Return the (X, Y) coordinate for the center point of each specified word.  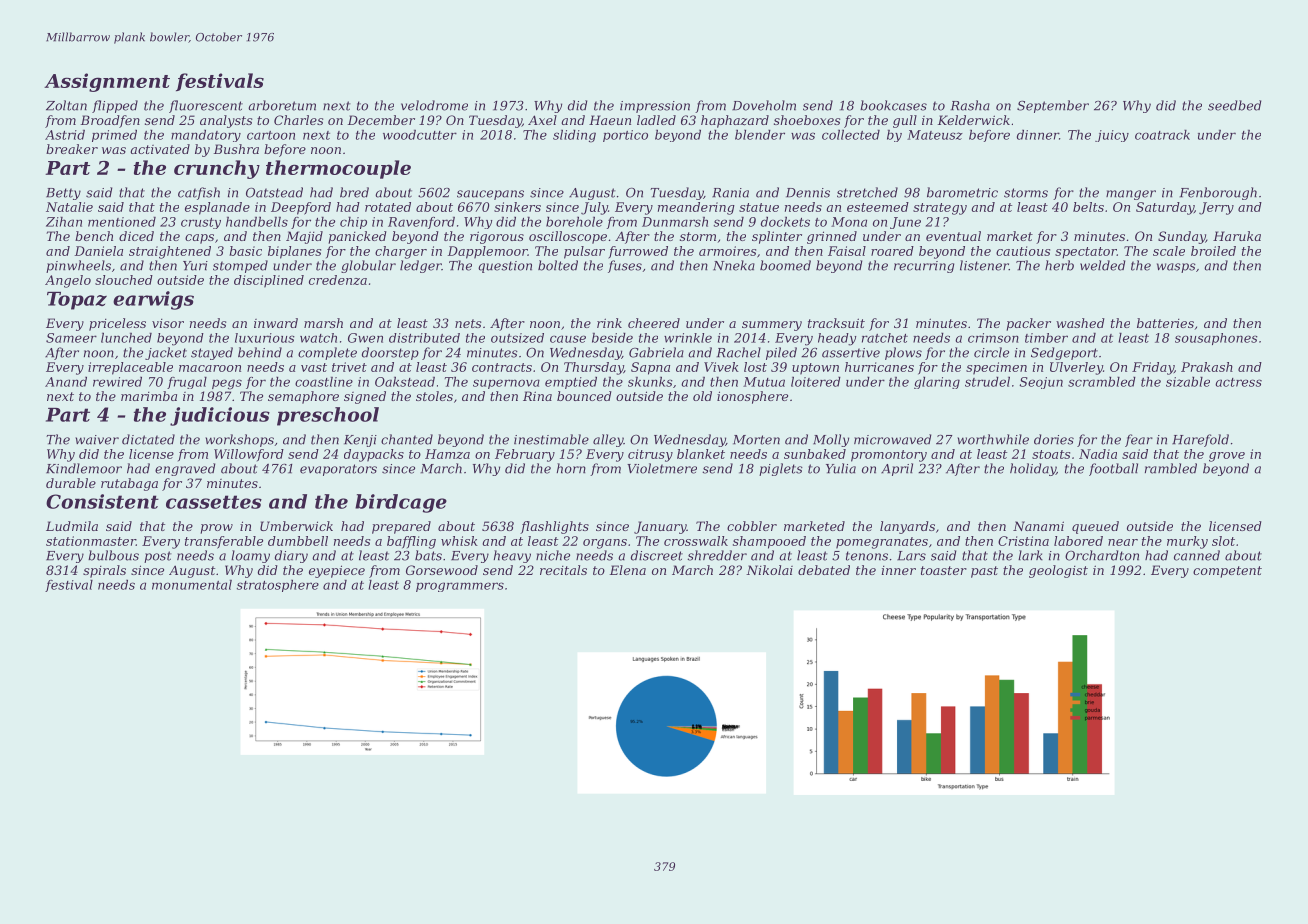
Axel (542, 120)
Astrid (65, 135)
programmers (460, 587)
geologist (1058, 571)
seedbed (1234, 105)
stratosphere (278, 586)
